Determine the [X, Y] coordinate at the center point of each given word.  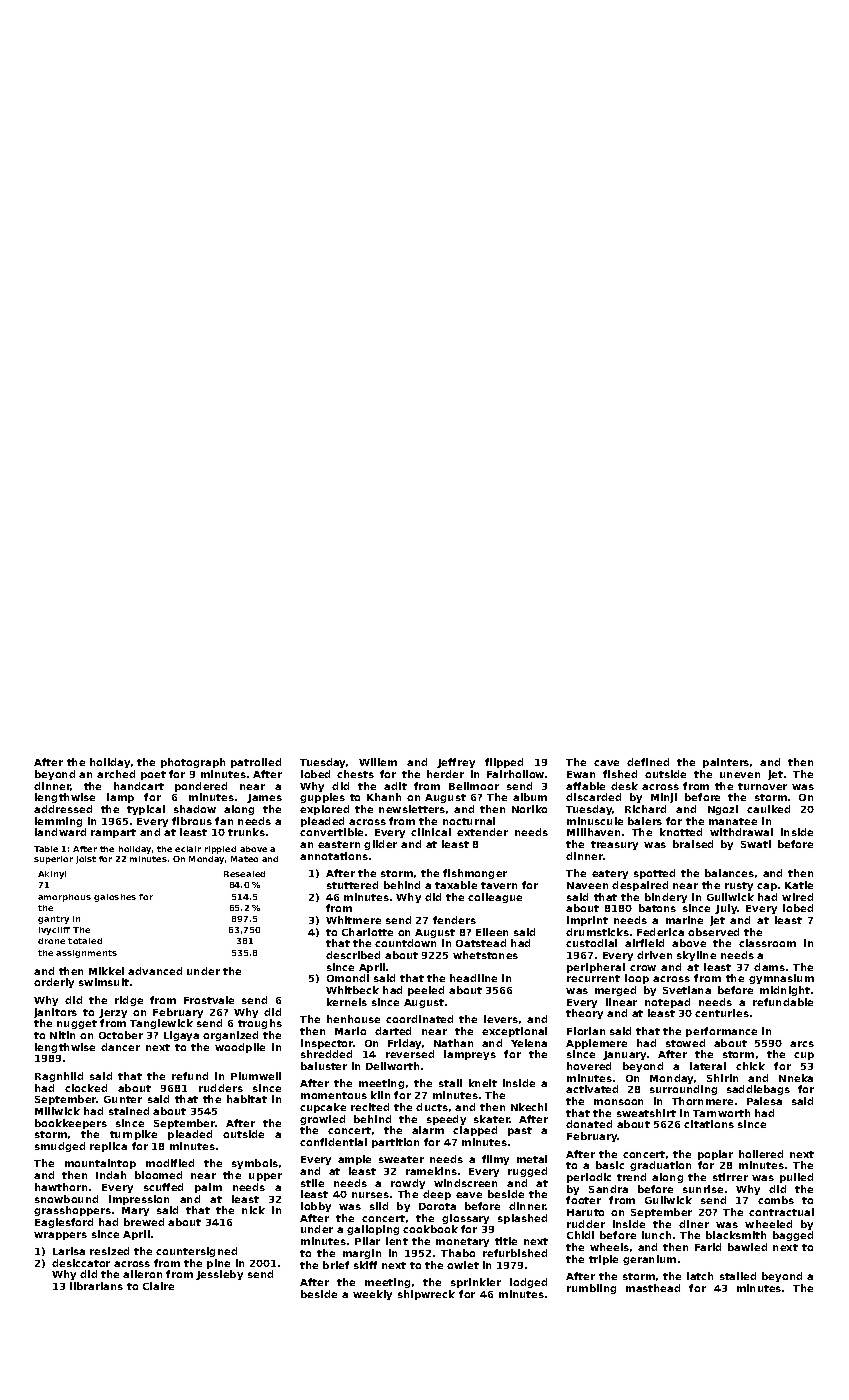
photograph [193, 763]
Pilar [367, 1241]
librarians [96, 1286]
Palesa [764, 1101]
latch [700, 1276]
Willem [378, 762]
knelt [483, 1083]
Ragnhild [59, 1077]
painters [726, 763]
